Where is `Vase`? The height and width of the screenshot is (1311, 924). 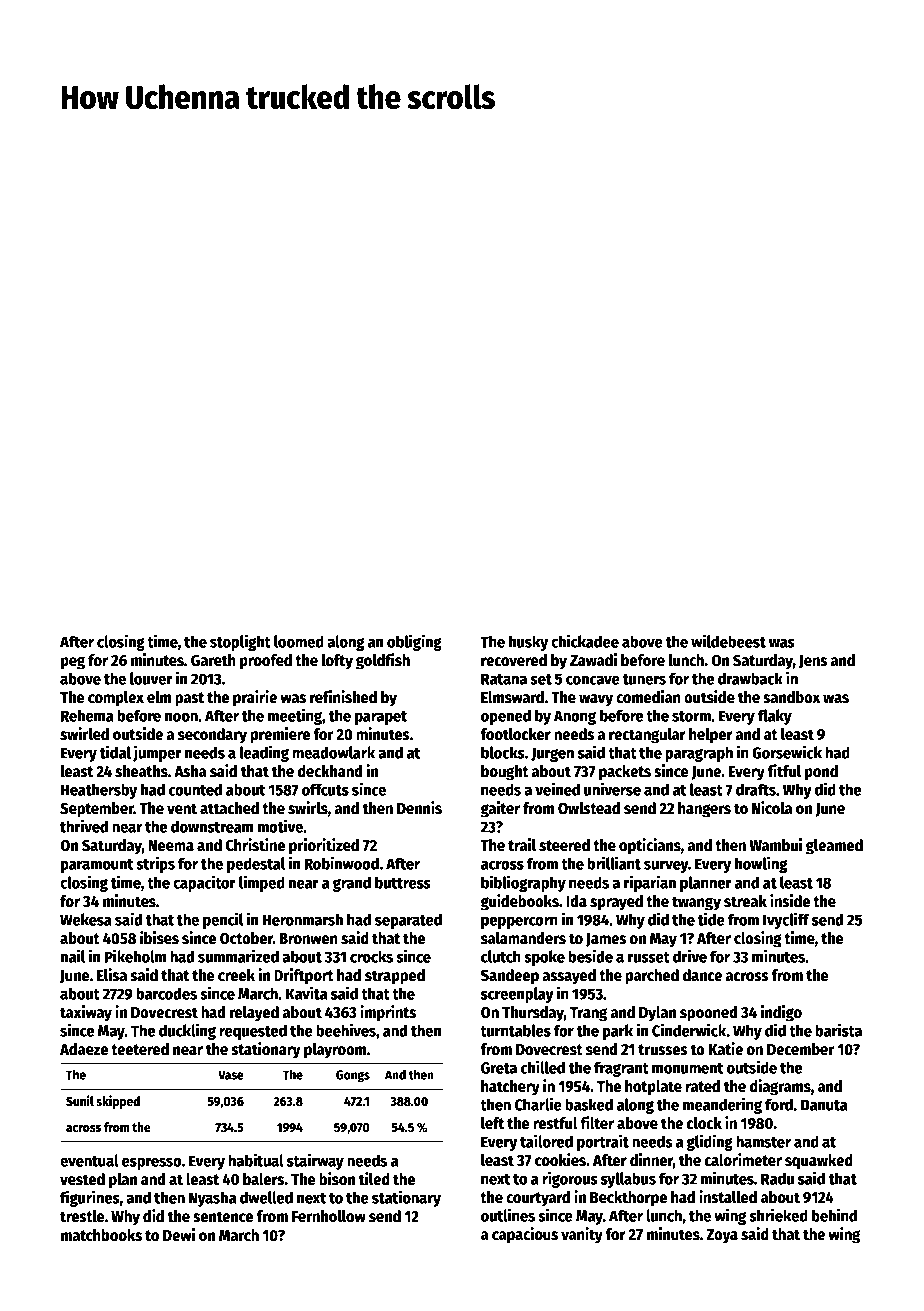
Vase is located at coordinates (231, 1075).
